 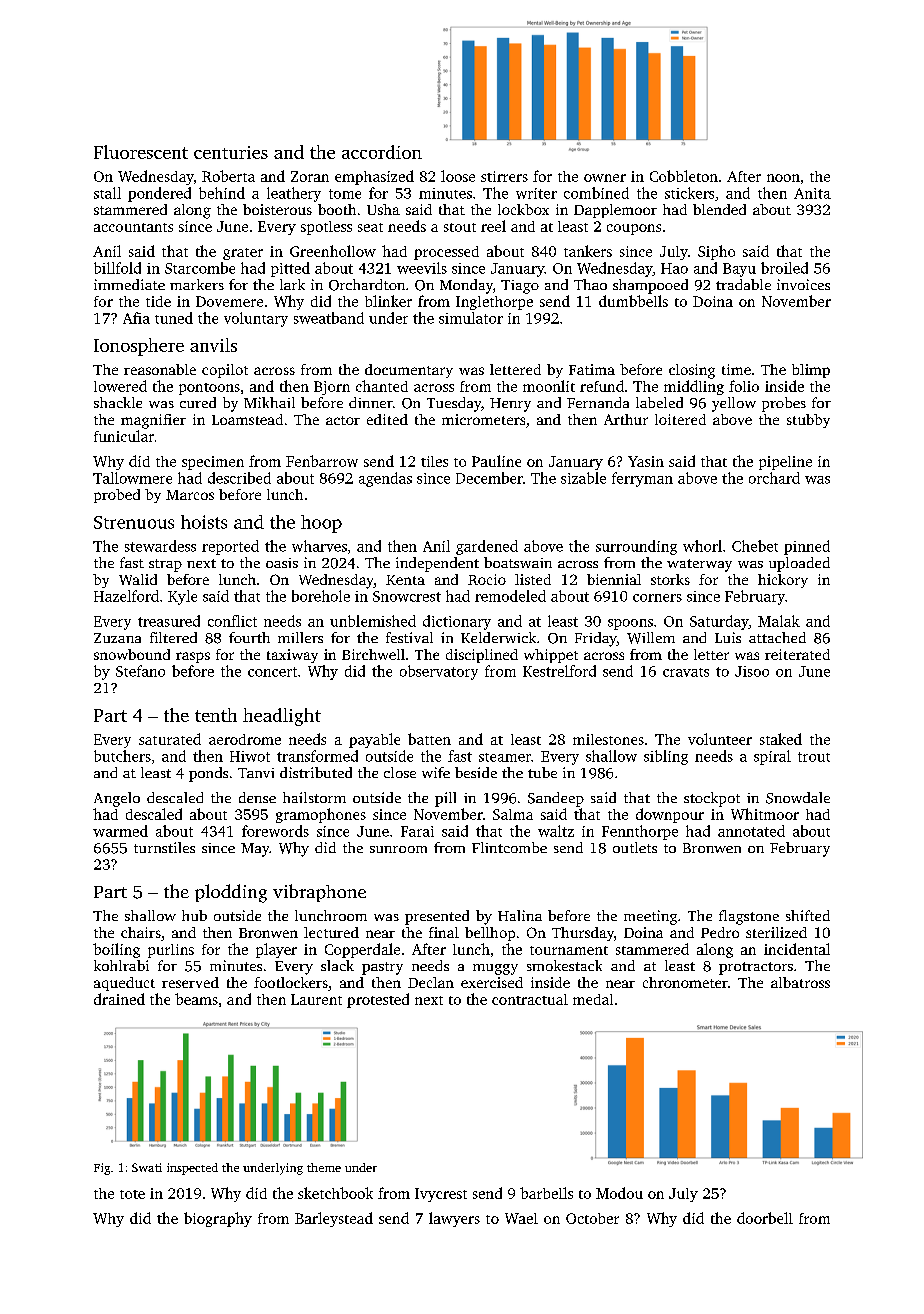 I want to click on Swati, so click(x=147, y=1167).
